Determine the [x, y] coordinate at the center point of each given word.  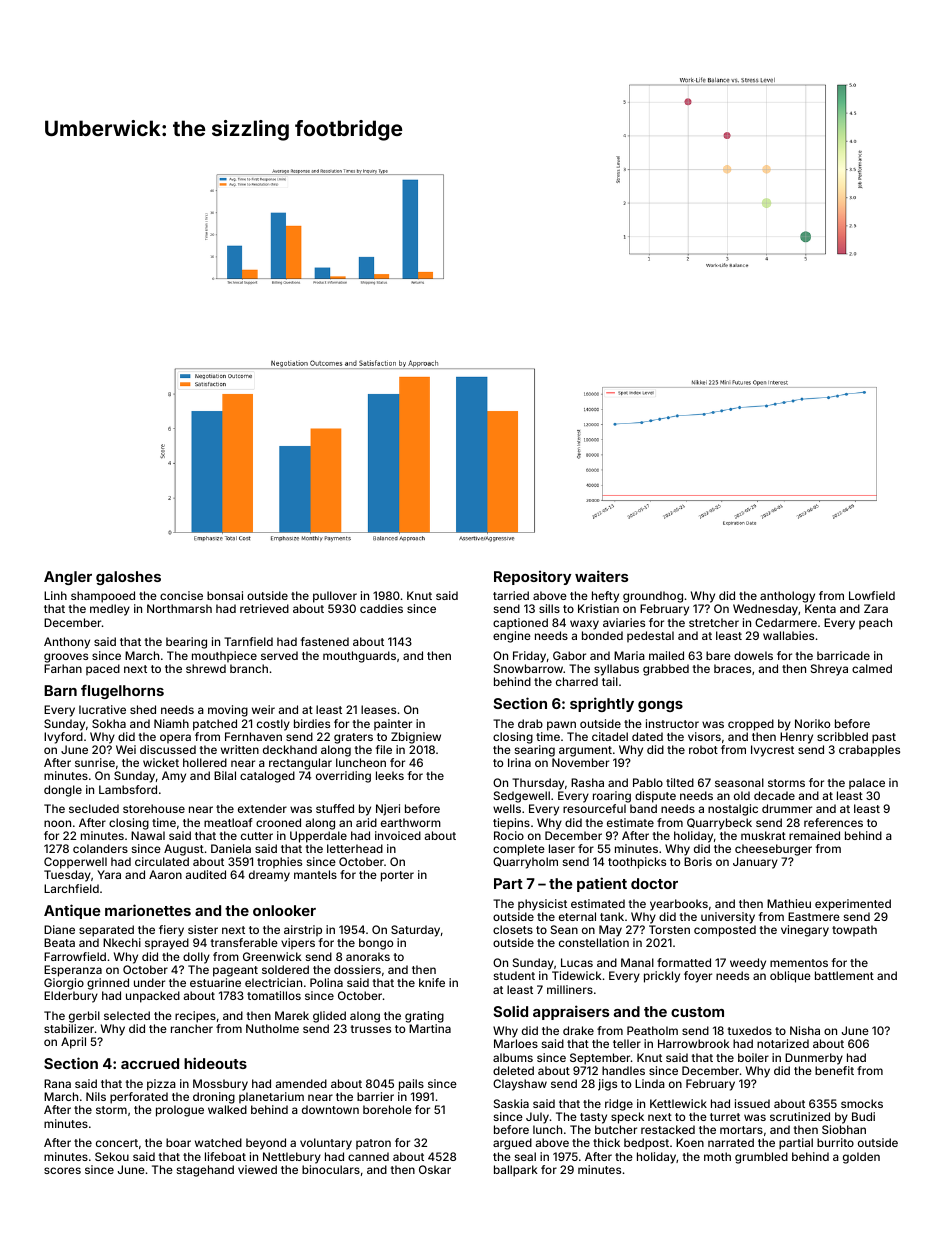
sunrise [95, 762]
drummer [787, 808]
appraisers [571, 1012]
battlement [844, 975]
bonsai [225, 595]
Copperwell [75, 863]
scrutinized [800, 1116]
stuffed [335, 808]
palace [867, 784]
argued [512, 1144]
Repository [532, 578]
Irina [519, 762]
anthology [787, 597]
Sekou [112, 1156]
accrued [150, 1063]
